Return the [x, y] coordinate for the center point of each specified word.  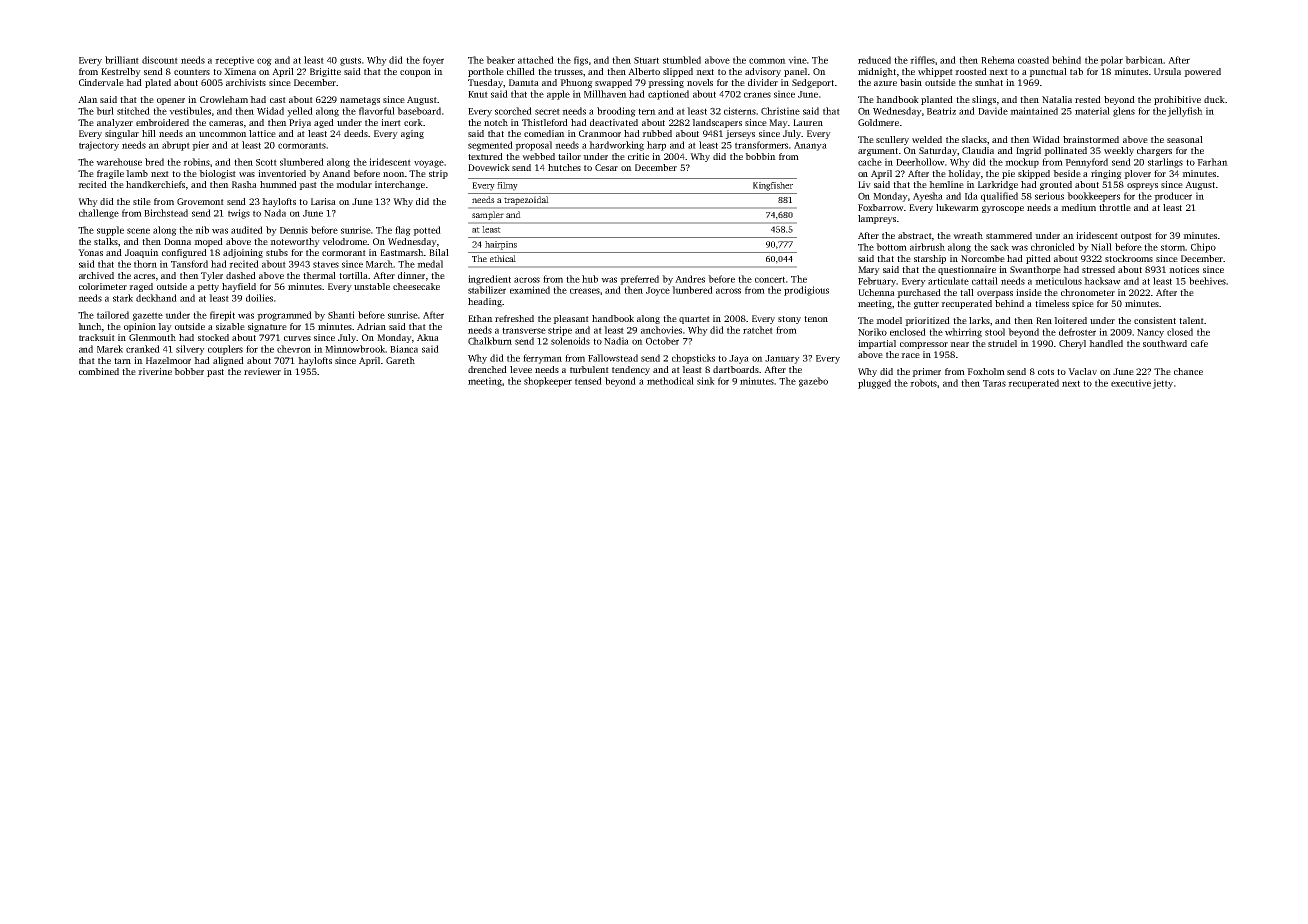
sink [706, 381]
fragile [110, 174]
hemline [946, 184]
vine [797, 60]
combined [99, 371]
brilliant [122, 60]
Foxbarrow [881, 207]
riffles [922, 60]
